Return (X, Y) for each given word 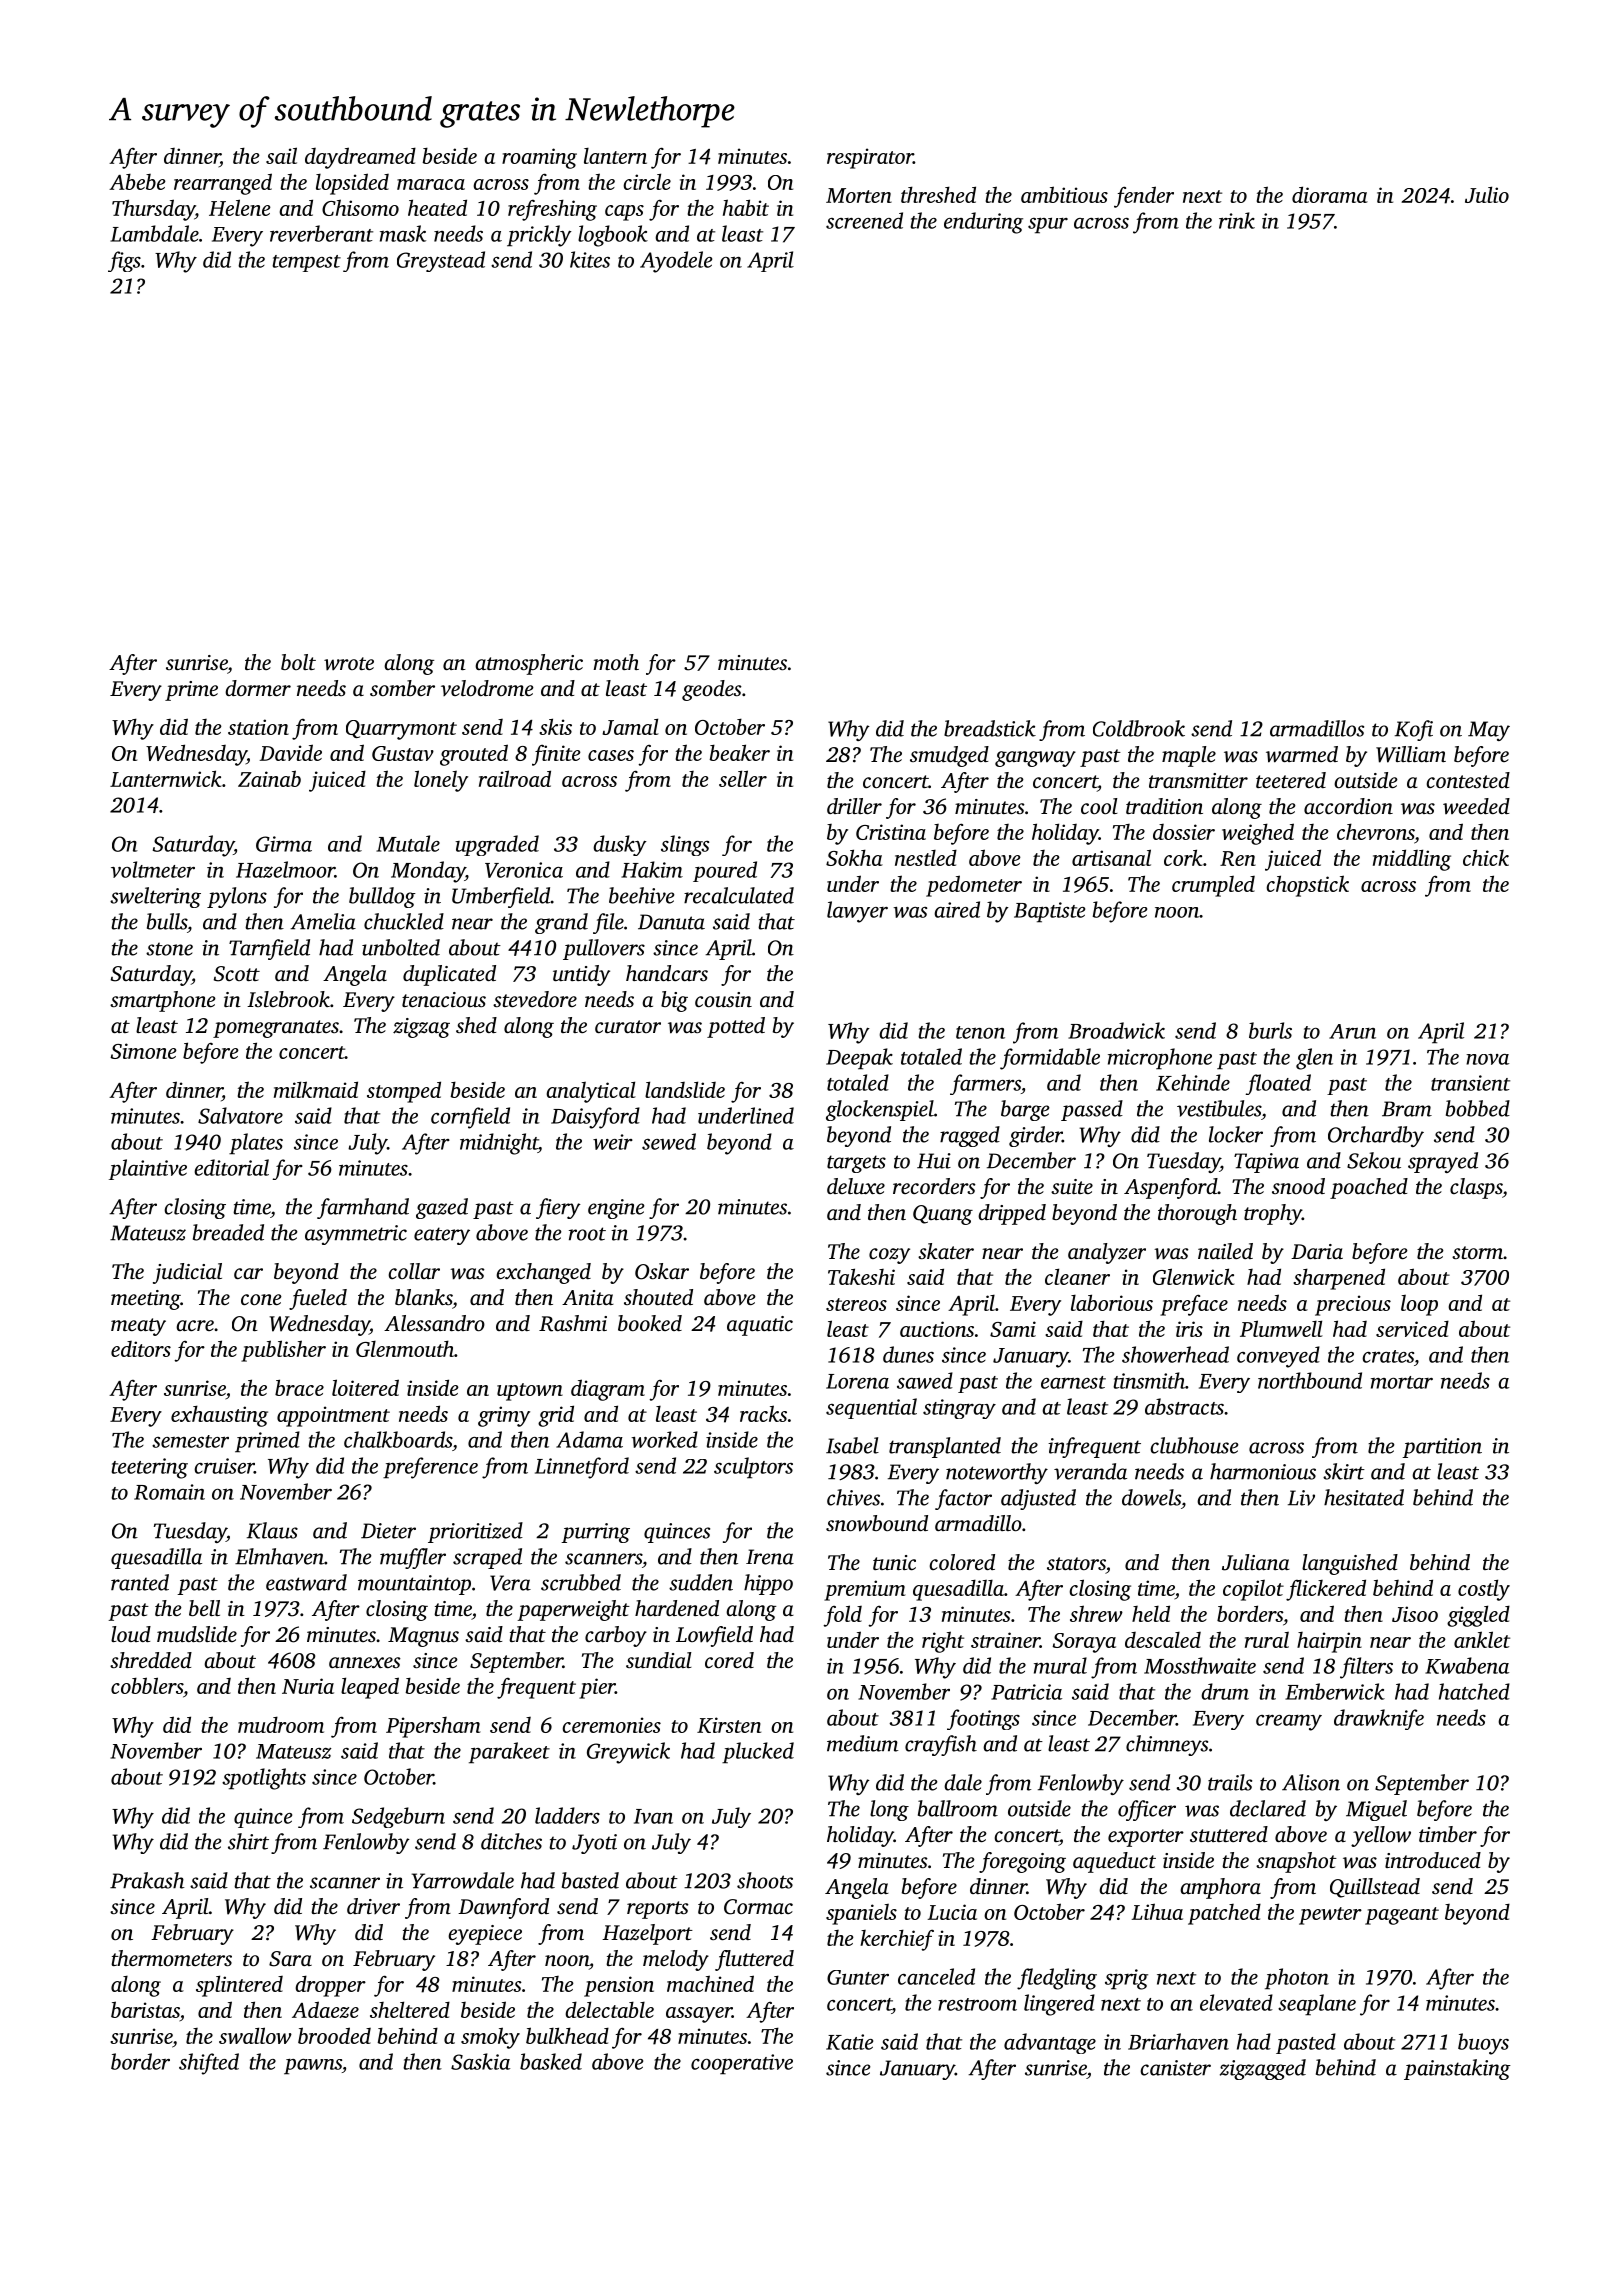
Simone (143, 1051)
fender (1144, 197)
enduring (983, 223)
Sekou (1374, 1160)
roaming (539, 158)
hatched (1474, 1691)
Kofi (1414, 730)
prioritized (475, 1532)
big (674, 1001)
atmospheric (529, 664)
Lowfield (714, 1636)
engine (616, 1209)
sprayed (1443, 1162)
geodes (712, 690)
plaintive (148, 1169)
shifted (209, 2064)
